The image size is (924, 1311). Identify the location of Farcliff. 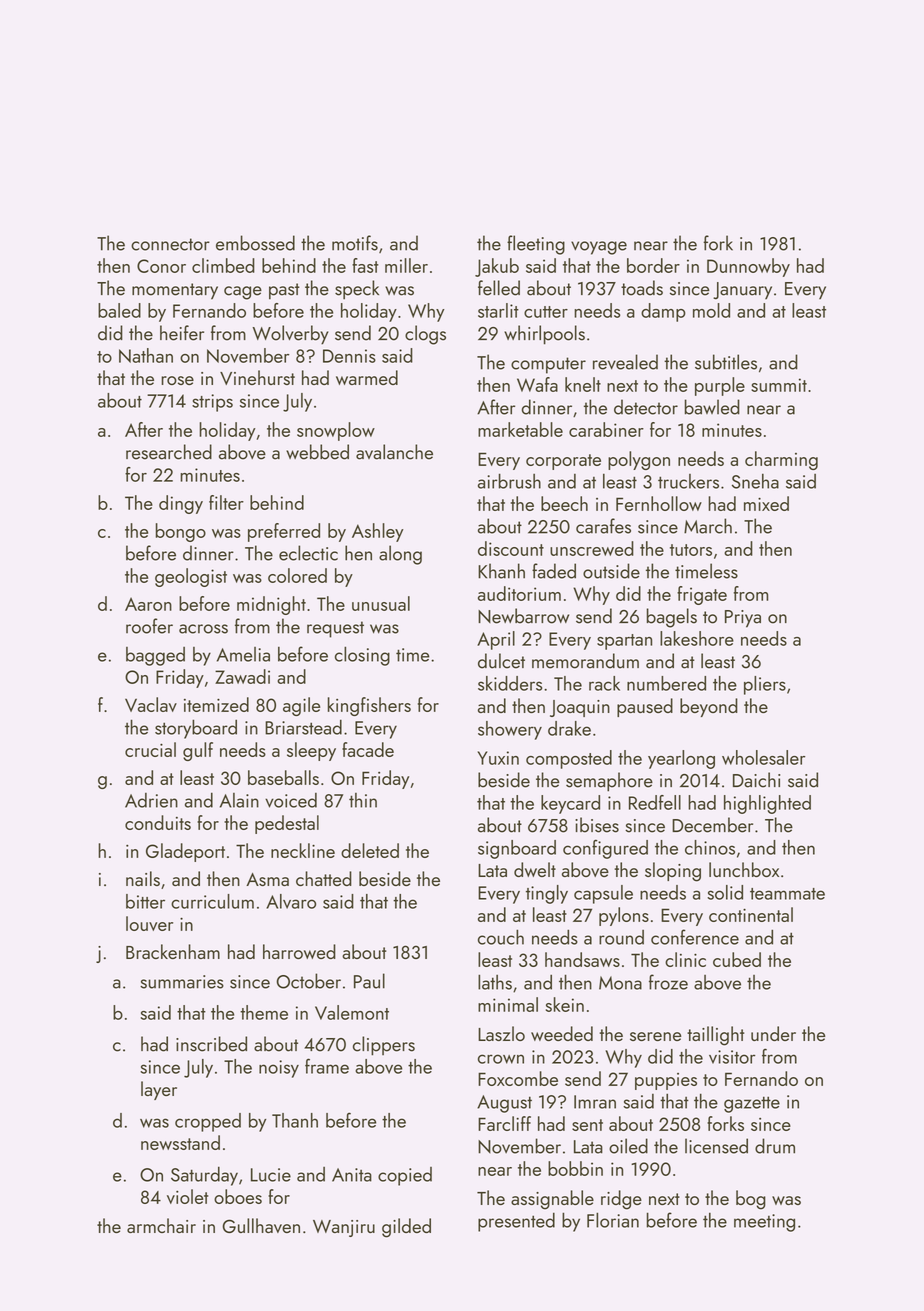
(504, 1123).
